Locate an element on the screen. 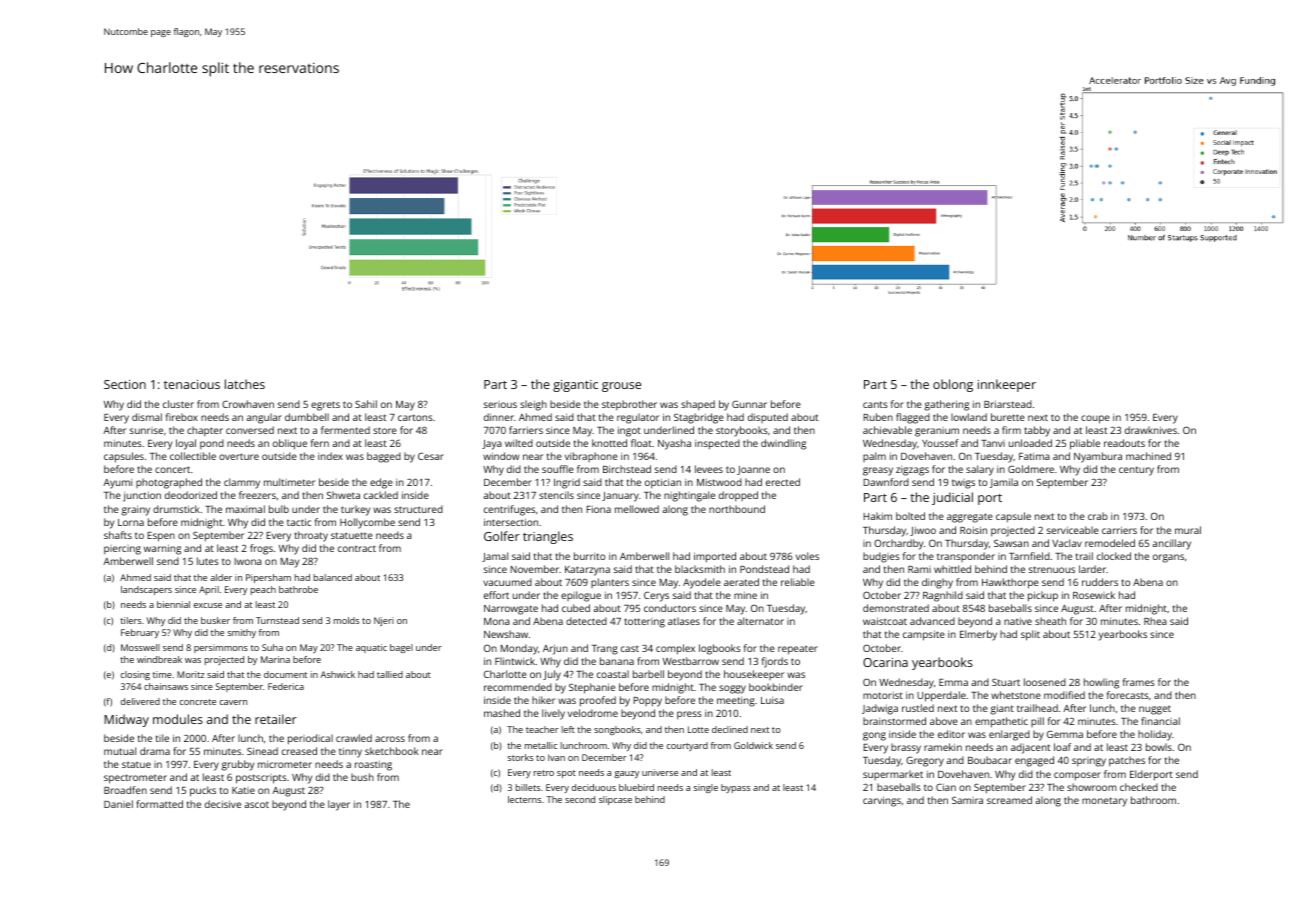 The height and width of the screenshot is (924, 1308). organs is located at coordinates (1168, 558).
